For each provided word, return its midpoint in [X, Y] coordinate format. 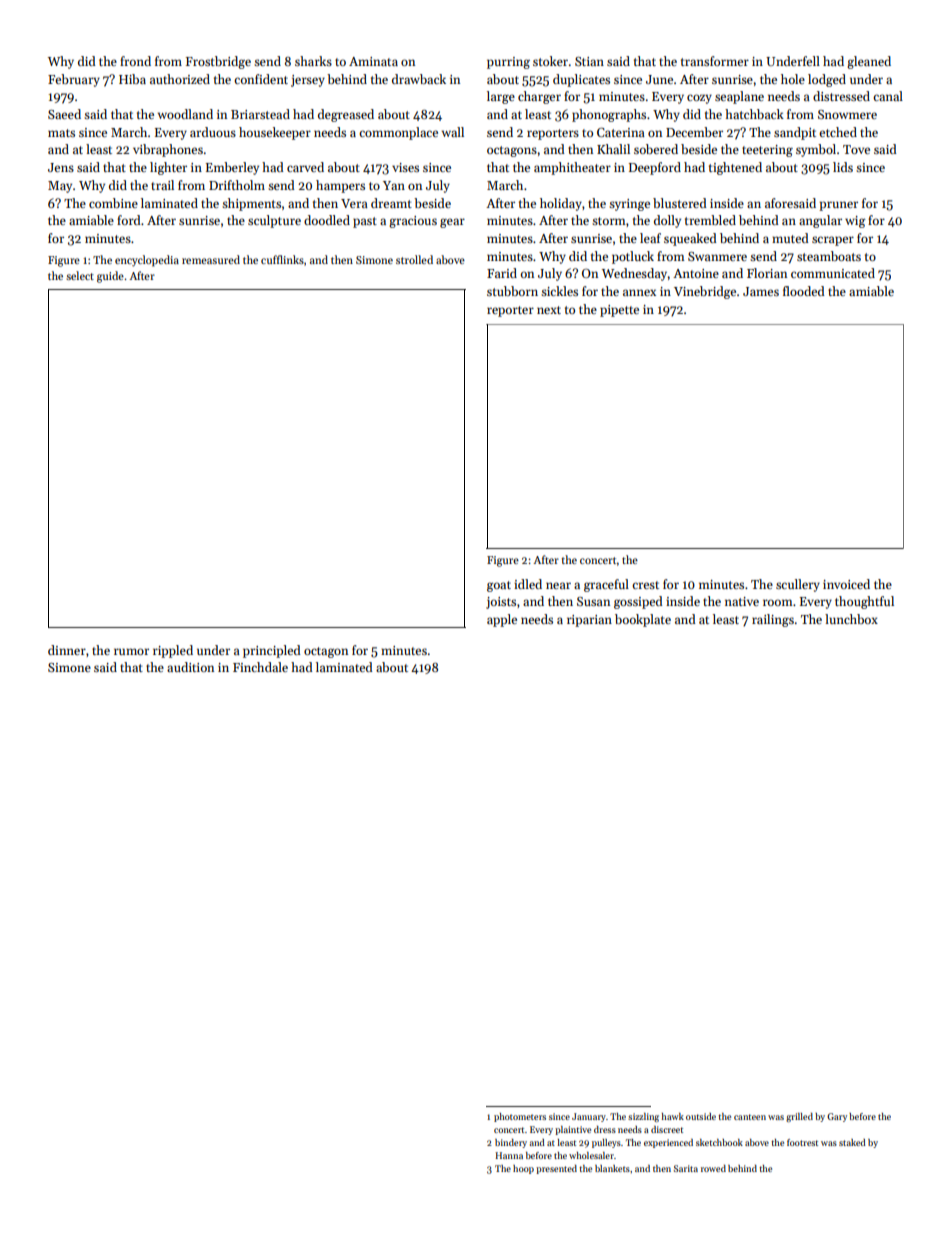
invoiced [846, 584]
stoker [550, 61]
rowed [713, 1168]
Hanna [509, 1155]
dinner [67, 650]
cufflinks [282, 259]
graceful [606, 585]
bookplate [643, 620]
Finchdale [260, 667]
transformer [715, 61]
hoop [523, 1169]
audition [190, 667]
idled [528, 584]
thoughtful [864, 602]
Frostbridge [218, 62]
